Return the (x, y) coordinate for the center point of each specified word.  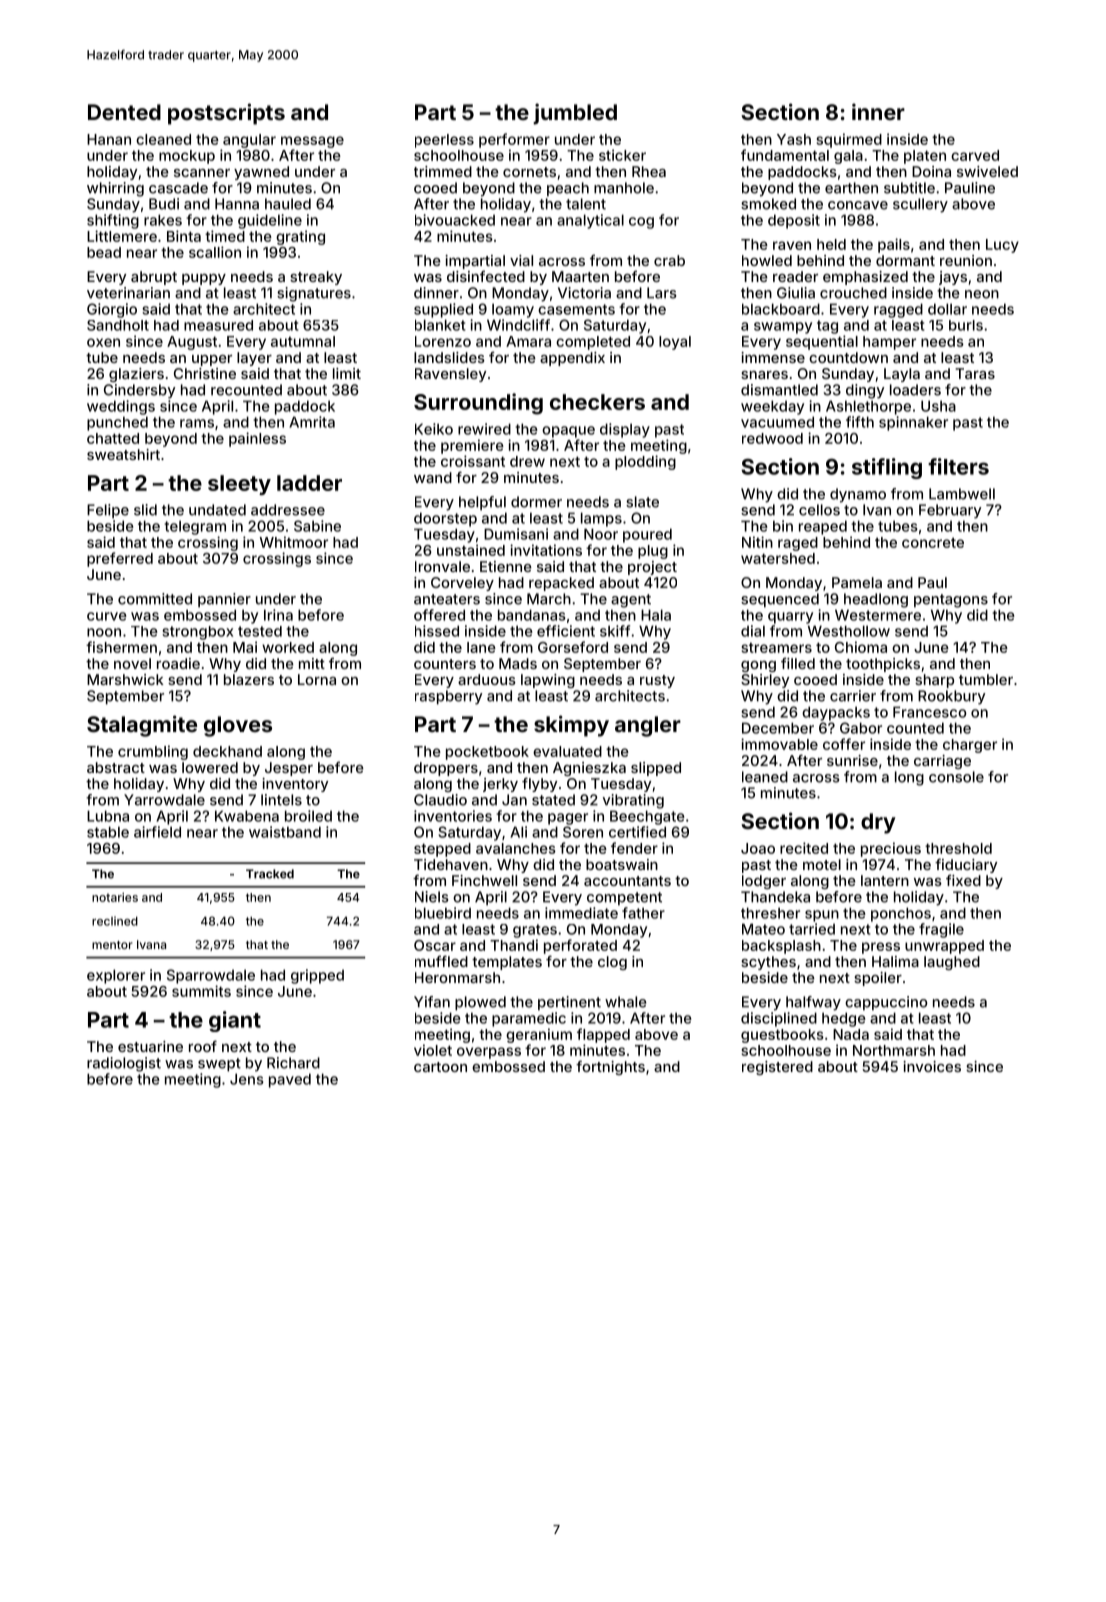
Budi (164, 204)
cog (641, 223)
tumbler (986, 679)
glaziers (136, 375)
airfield (157, 832)
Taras (975, 373)
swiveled (987, 171)
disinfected (486, 276)
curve (107, 616)
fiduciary (966, 865)
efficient (566, 631)
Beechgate (647, 817)
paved (290, 1080)
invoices (932, 1066)
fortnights (610, 1067)
